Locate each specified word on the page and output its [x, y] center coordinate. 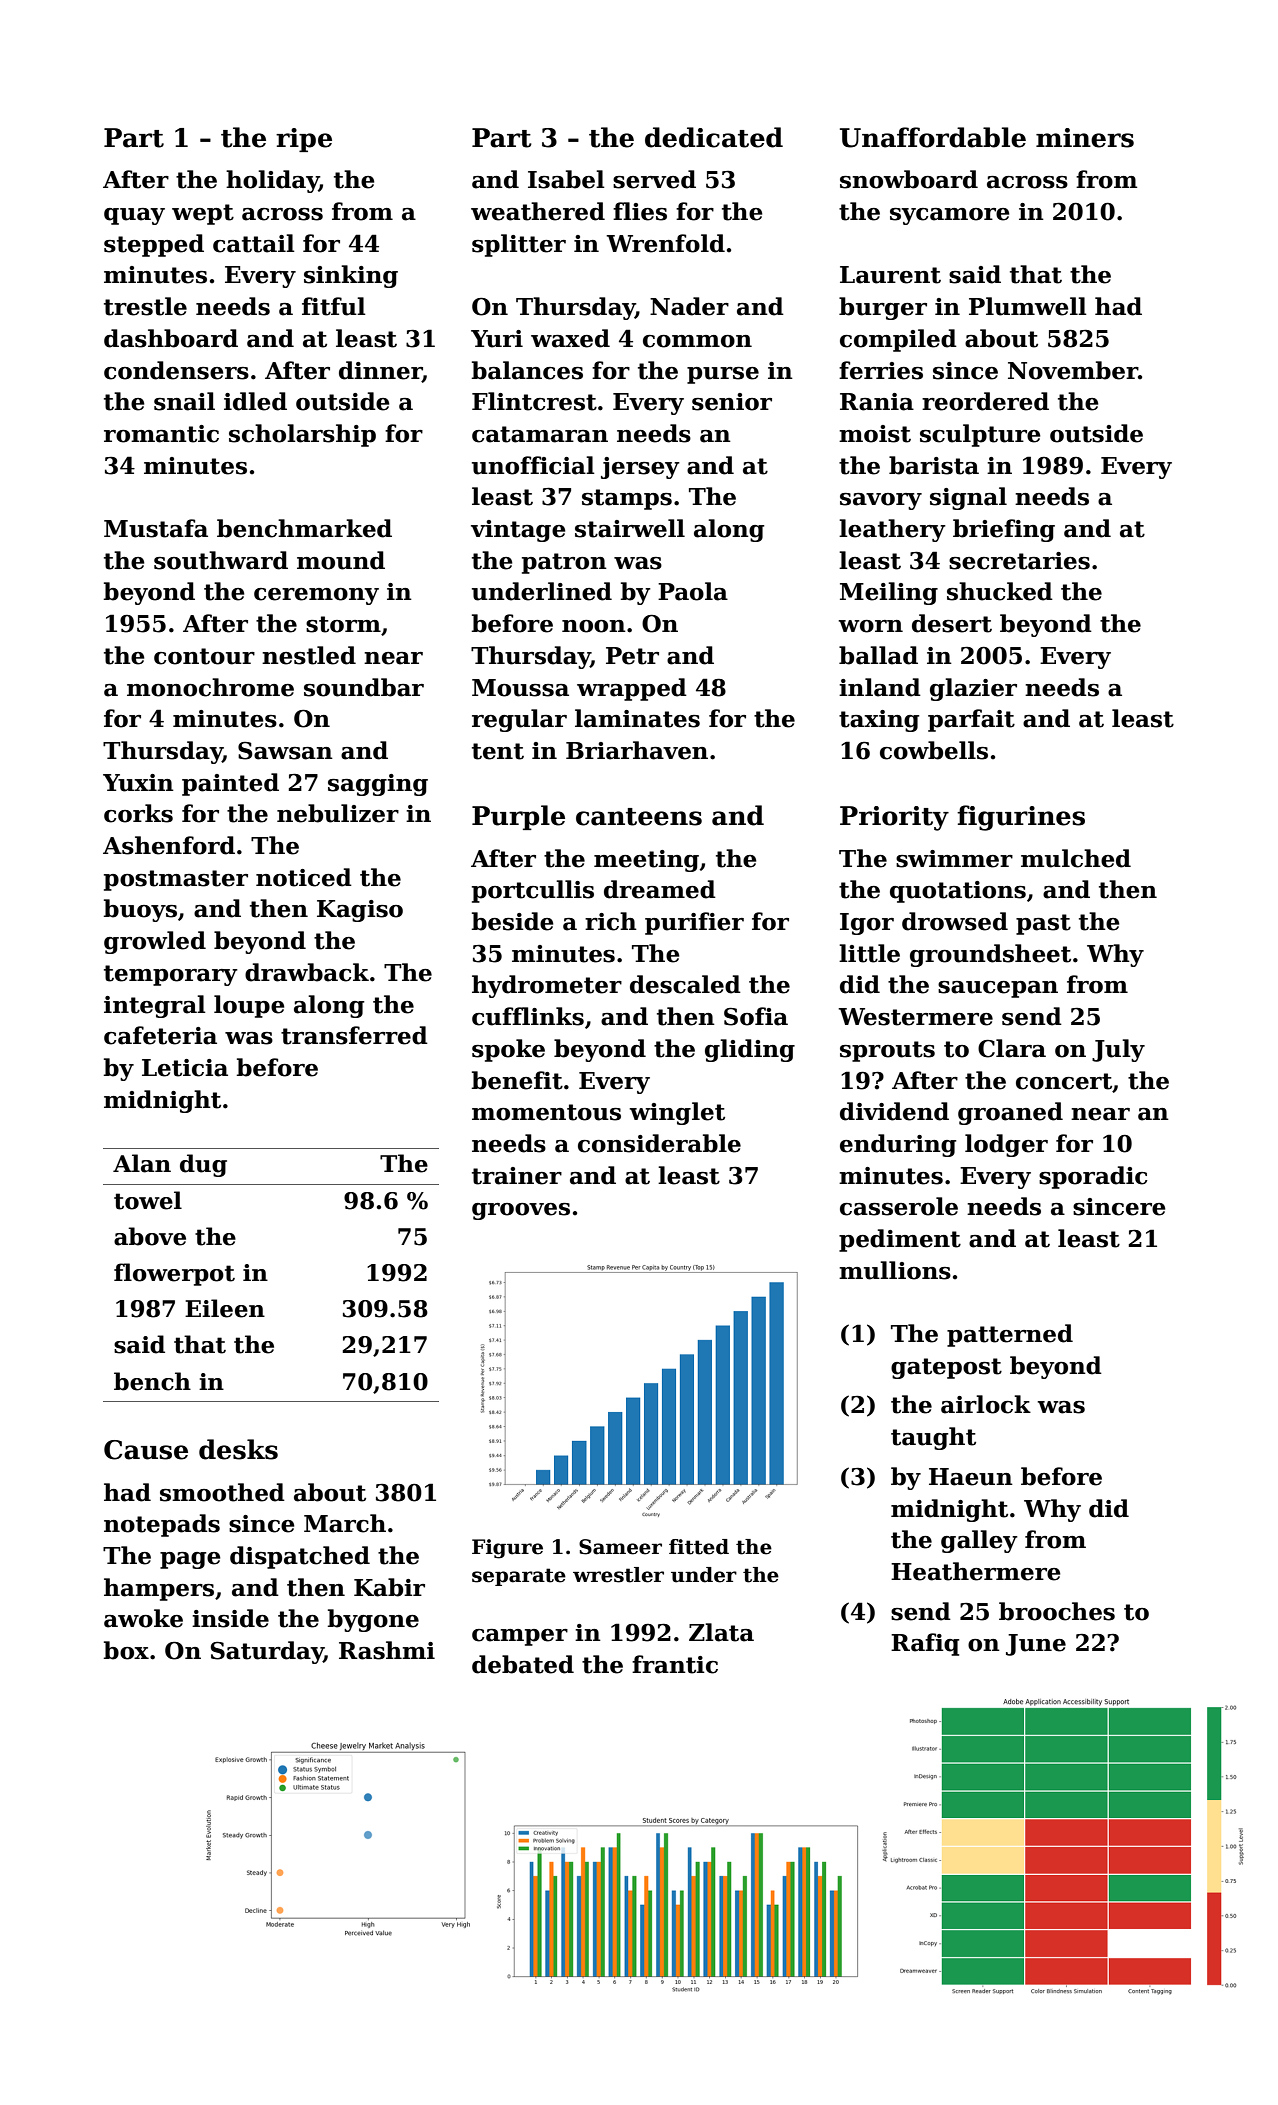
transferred [354, 1035]
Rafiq [925, 1644]
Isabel [566, 179]
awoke [143, 1618]
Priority [894, 818]
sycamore [950, 216]
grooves [521, 1211]
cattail [254, 243]
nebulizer [338, 813]
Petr [632, 656]
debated [523, 1664]
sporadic [1093, 1177]
